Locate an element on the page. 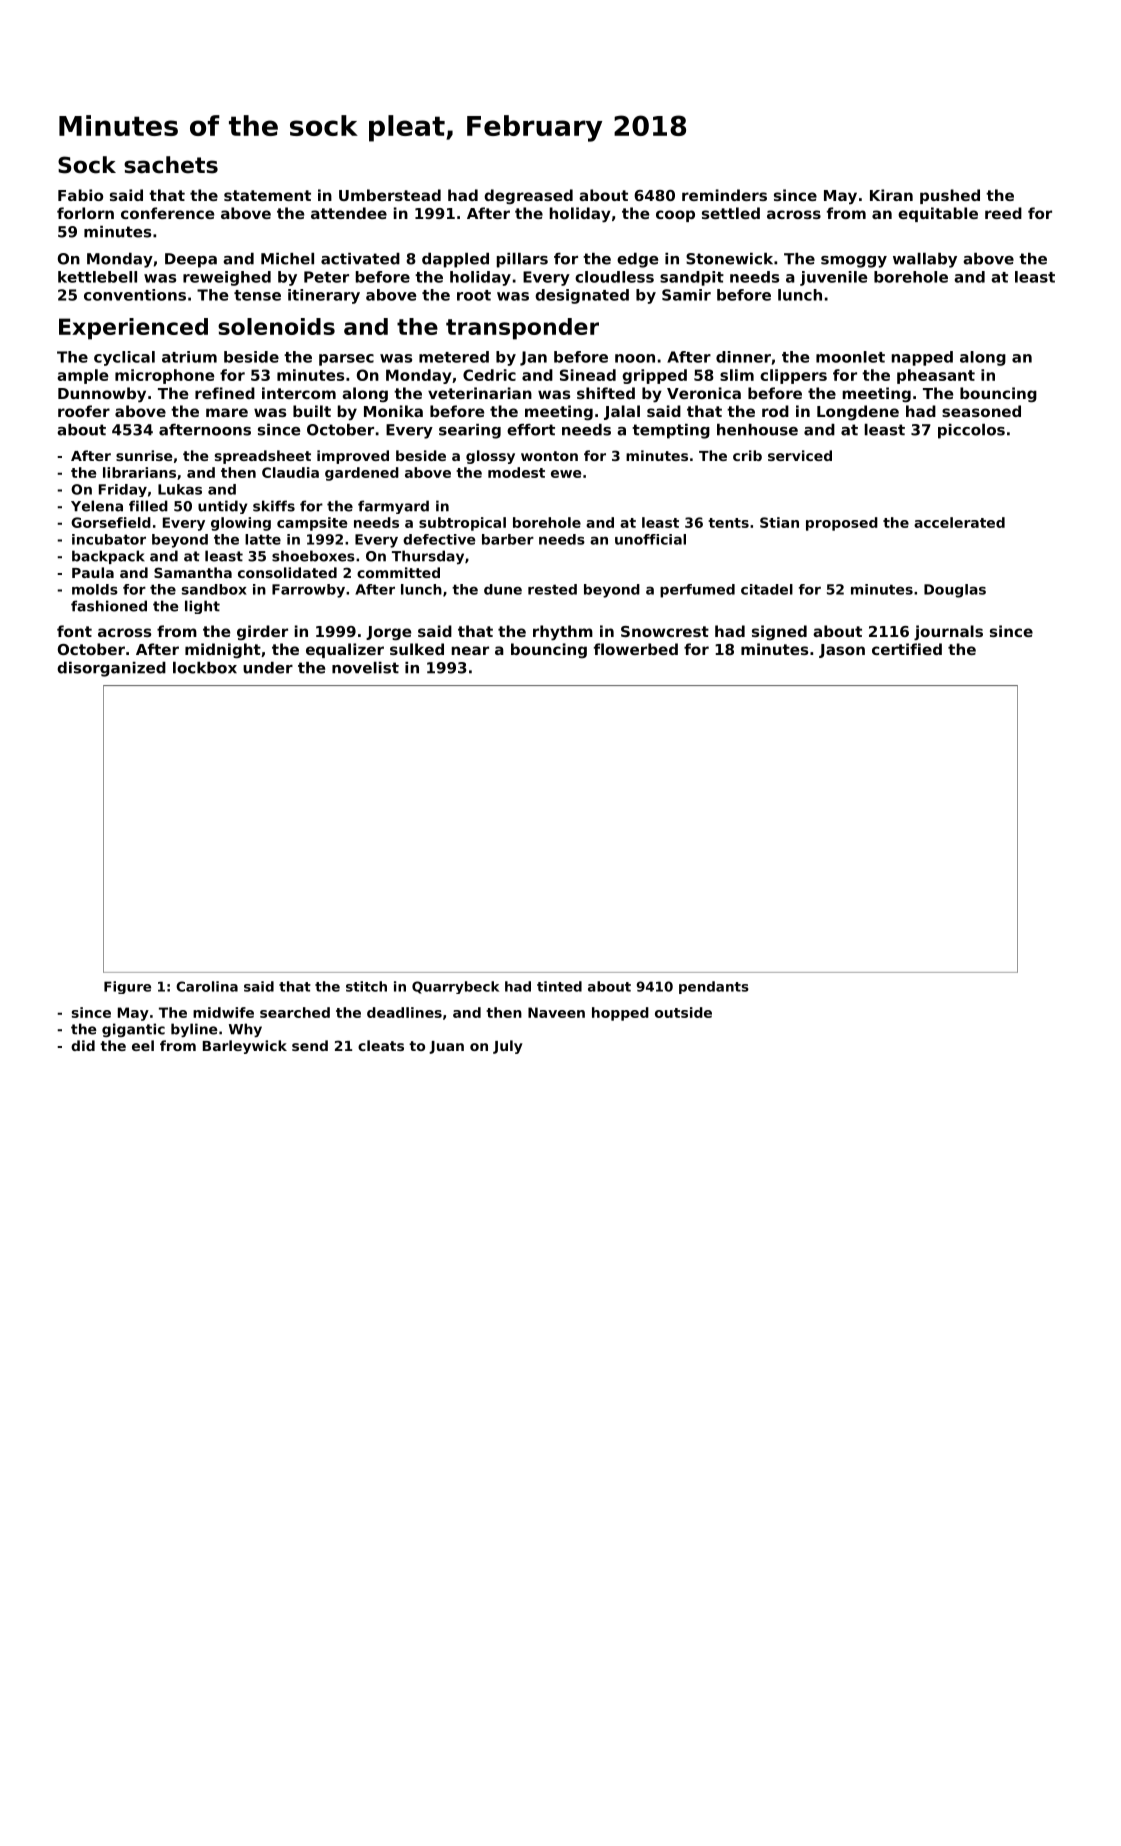 This image has width=1121, height=1846. disorganized is located at coordinates (111, 669).
